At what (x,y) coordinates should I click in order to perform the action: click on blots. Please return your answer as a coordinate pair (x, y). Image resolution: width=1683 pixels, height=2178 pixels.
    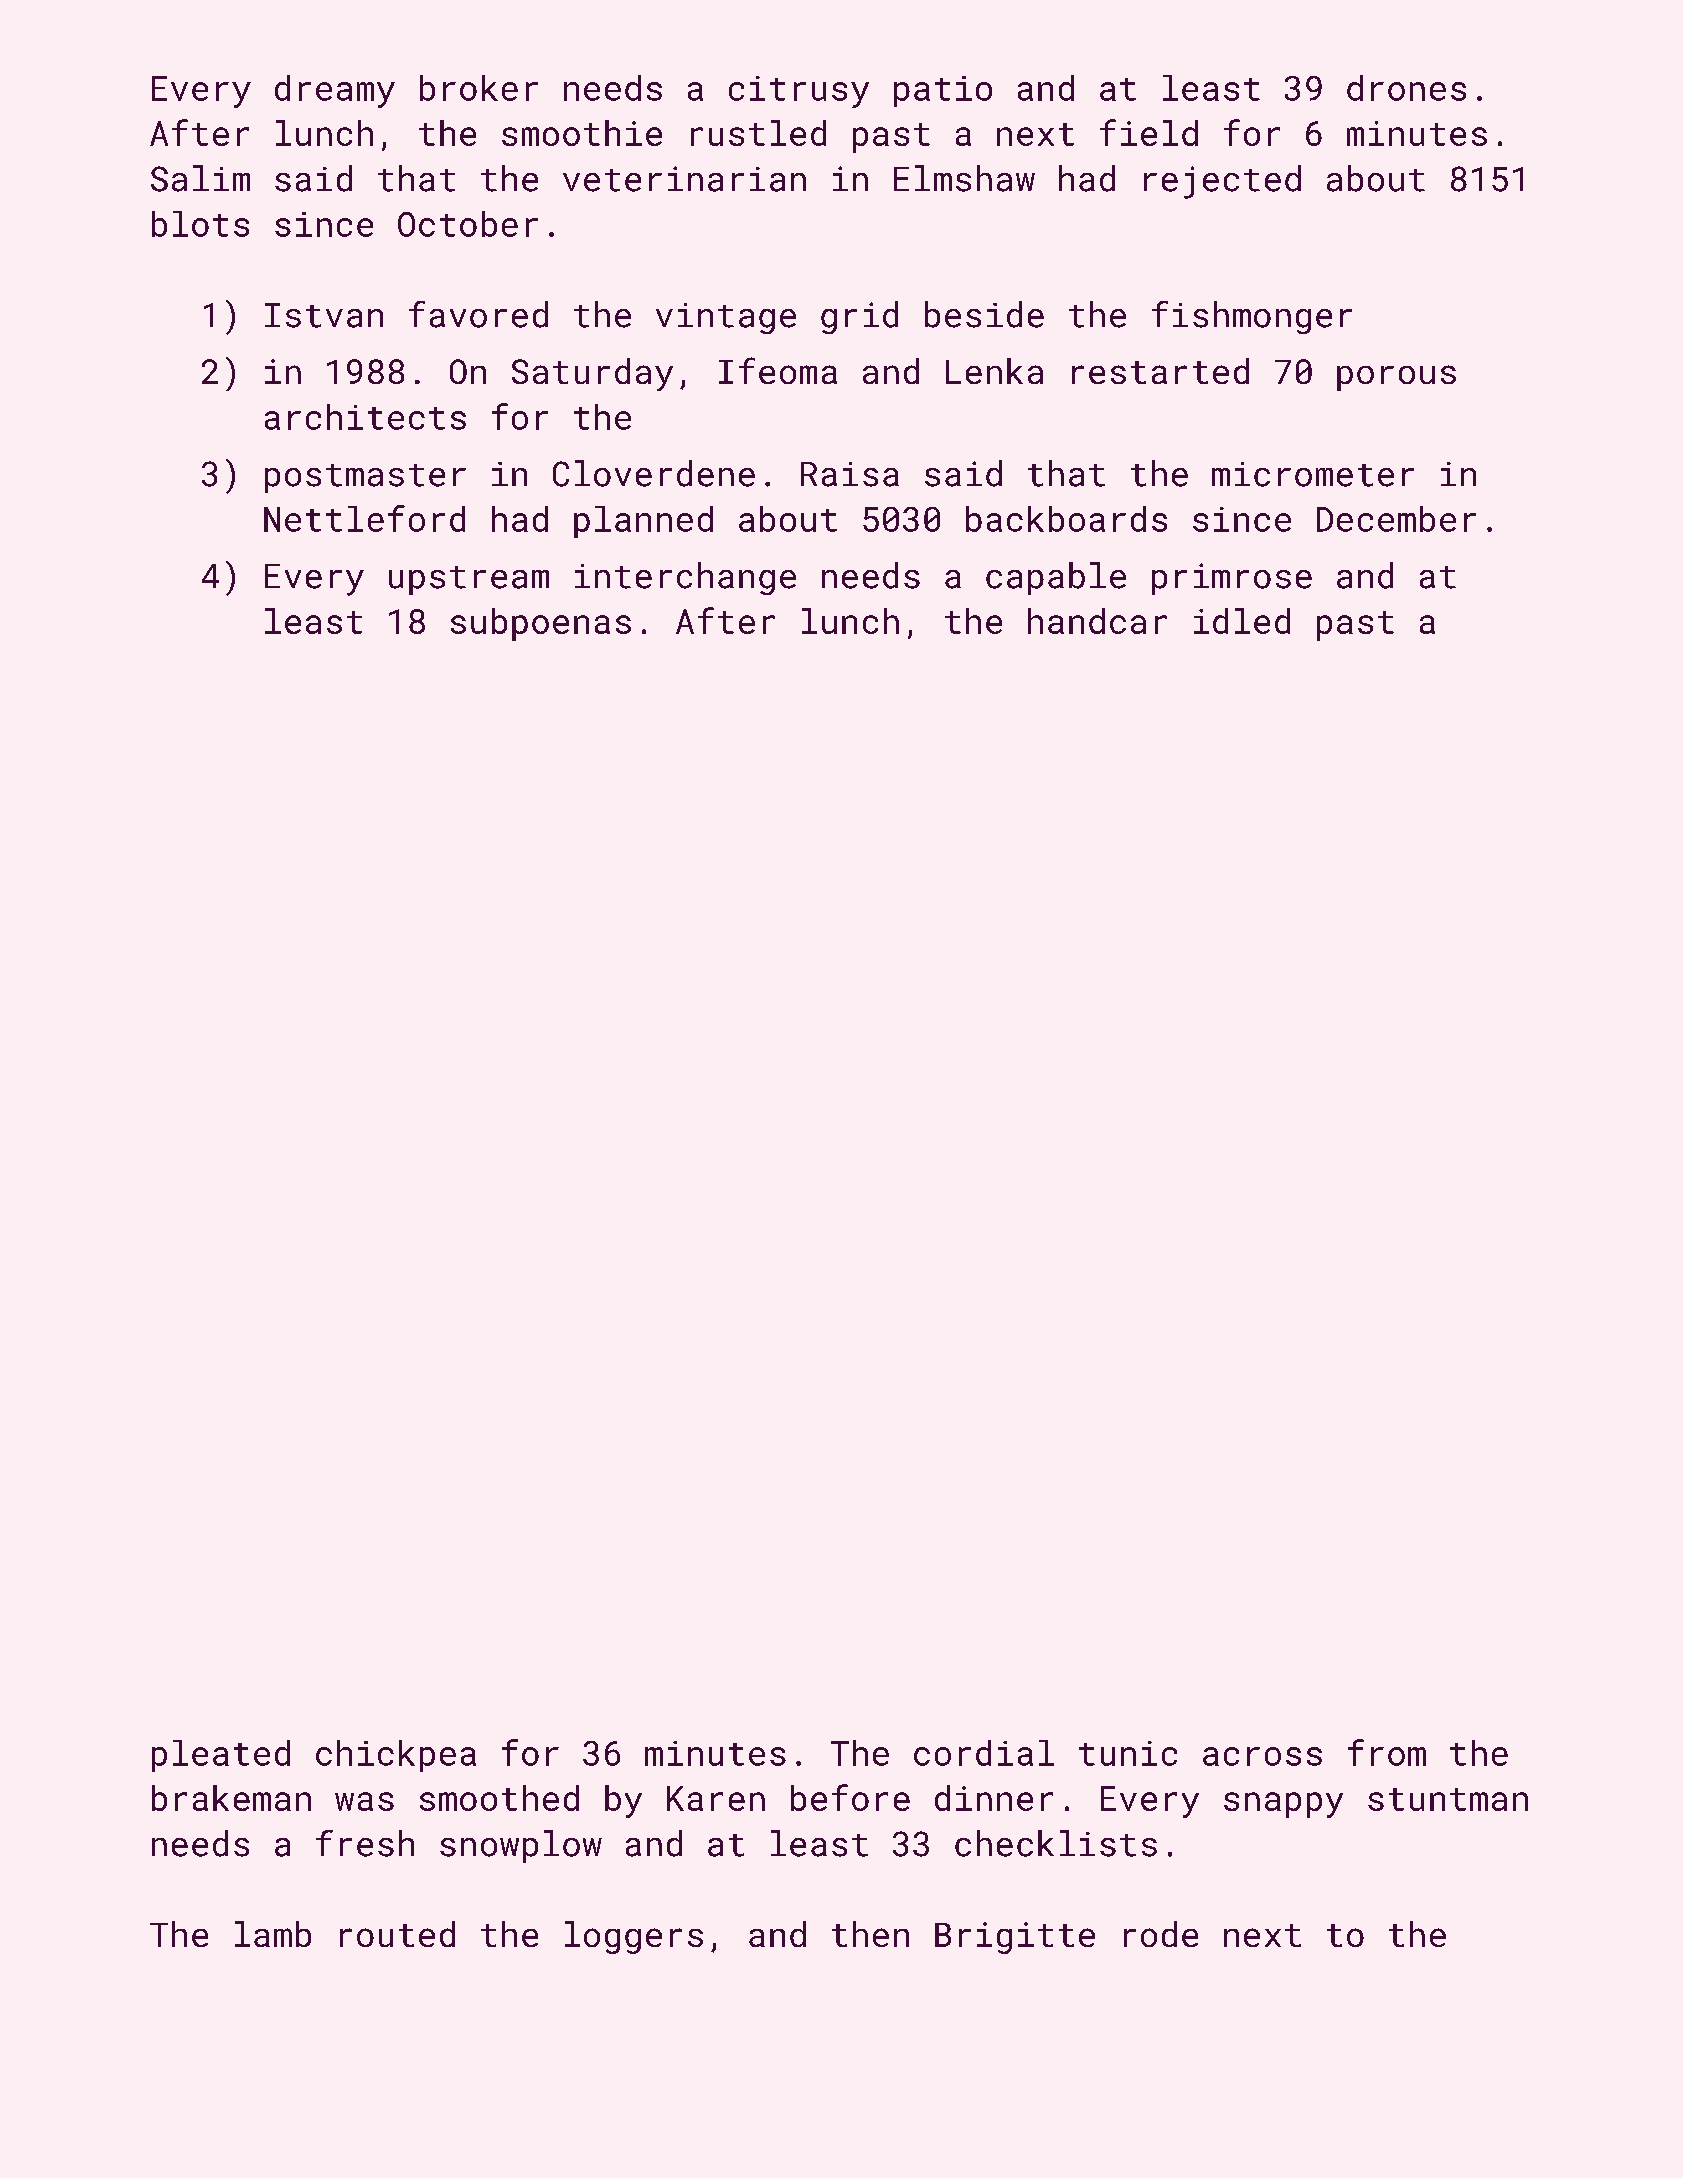
    Looking at the image, I should click on (200, 224).
